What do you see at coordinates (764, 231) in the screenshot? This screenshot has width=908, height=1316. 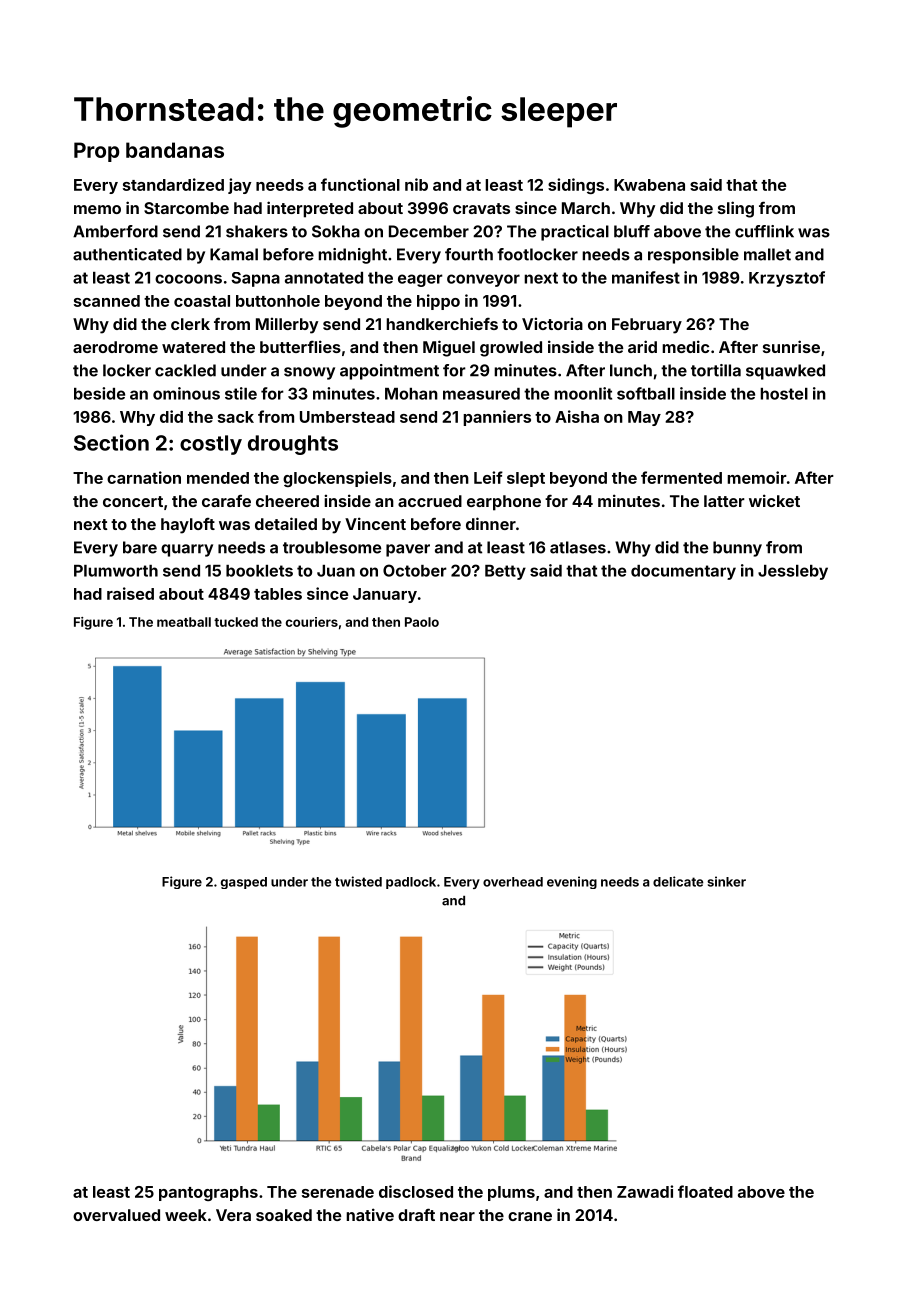 I see `cufflink` at bounding box center [764, 231].
